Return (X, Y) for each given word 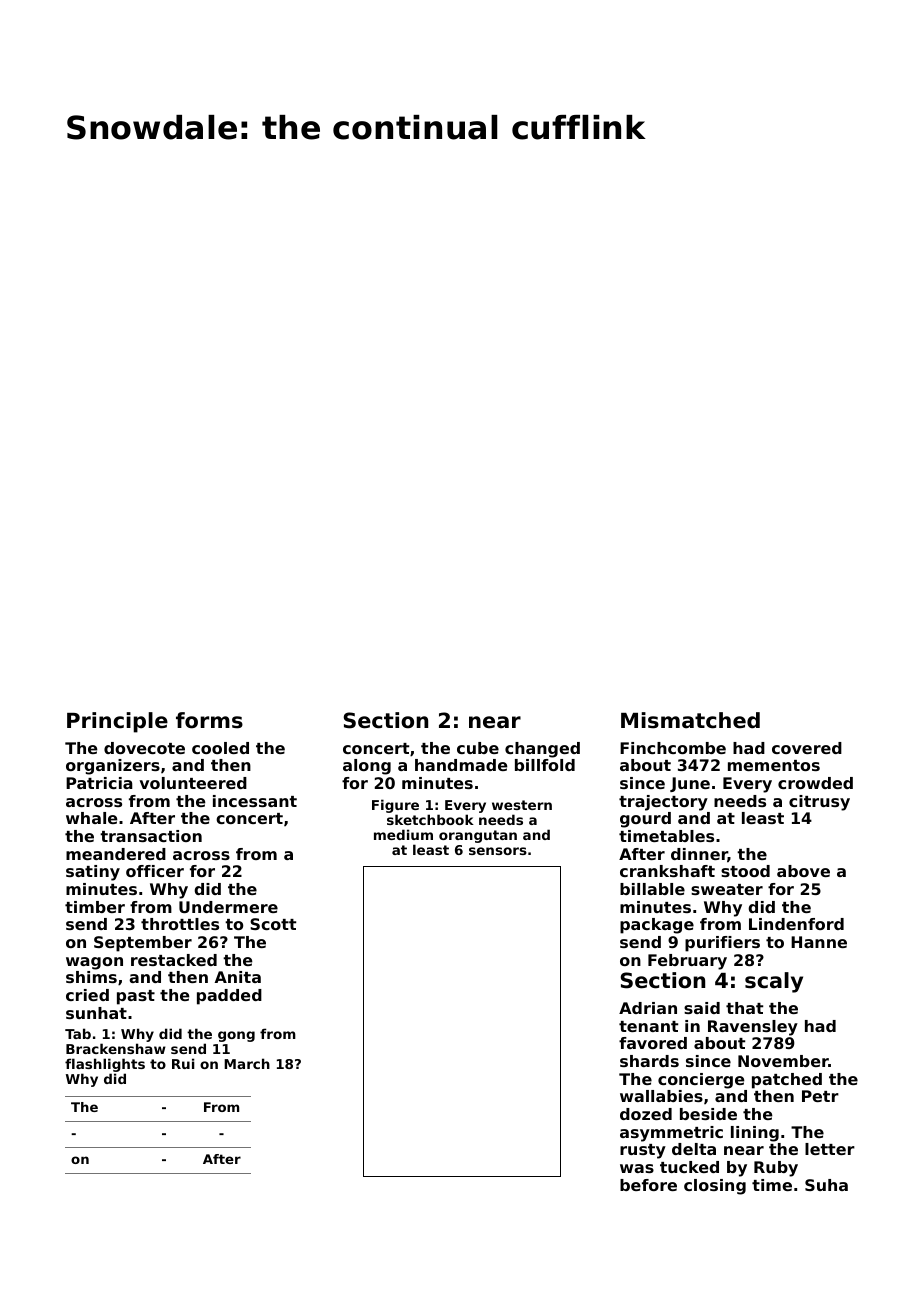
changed (542, 750)
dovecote (144, 748)
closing (715, 1187)
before (648, 1185)
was (637, 1168)
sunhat (96, 1013)
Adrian (648, 1008)
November (783, 1061)
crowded (815, 783)
